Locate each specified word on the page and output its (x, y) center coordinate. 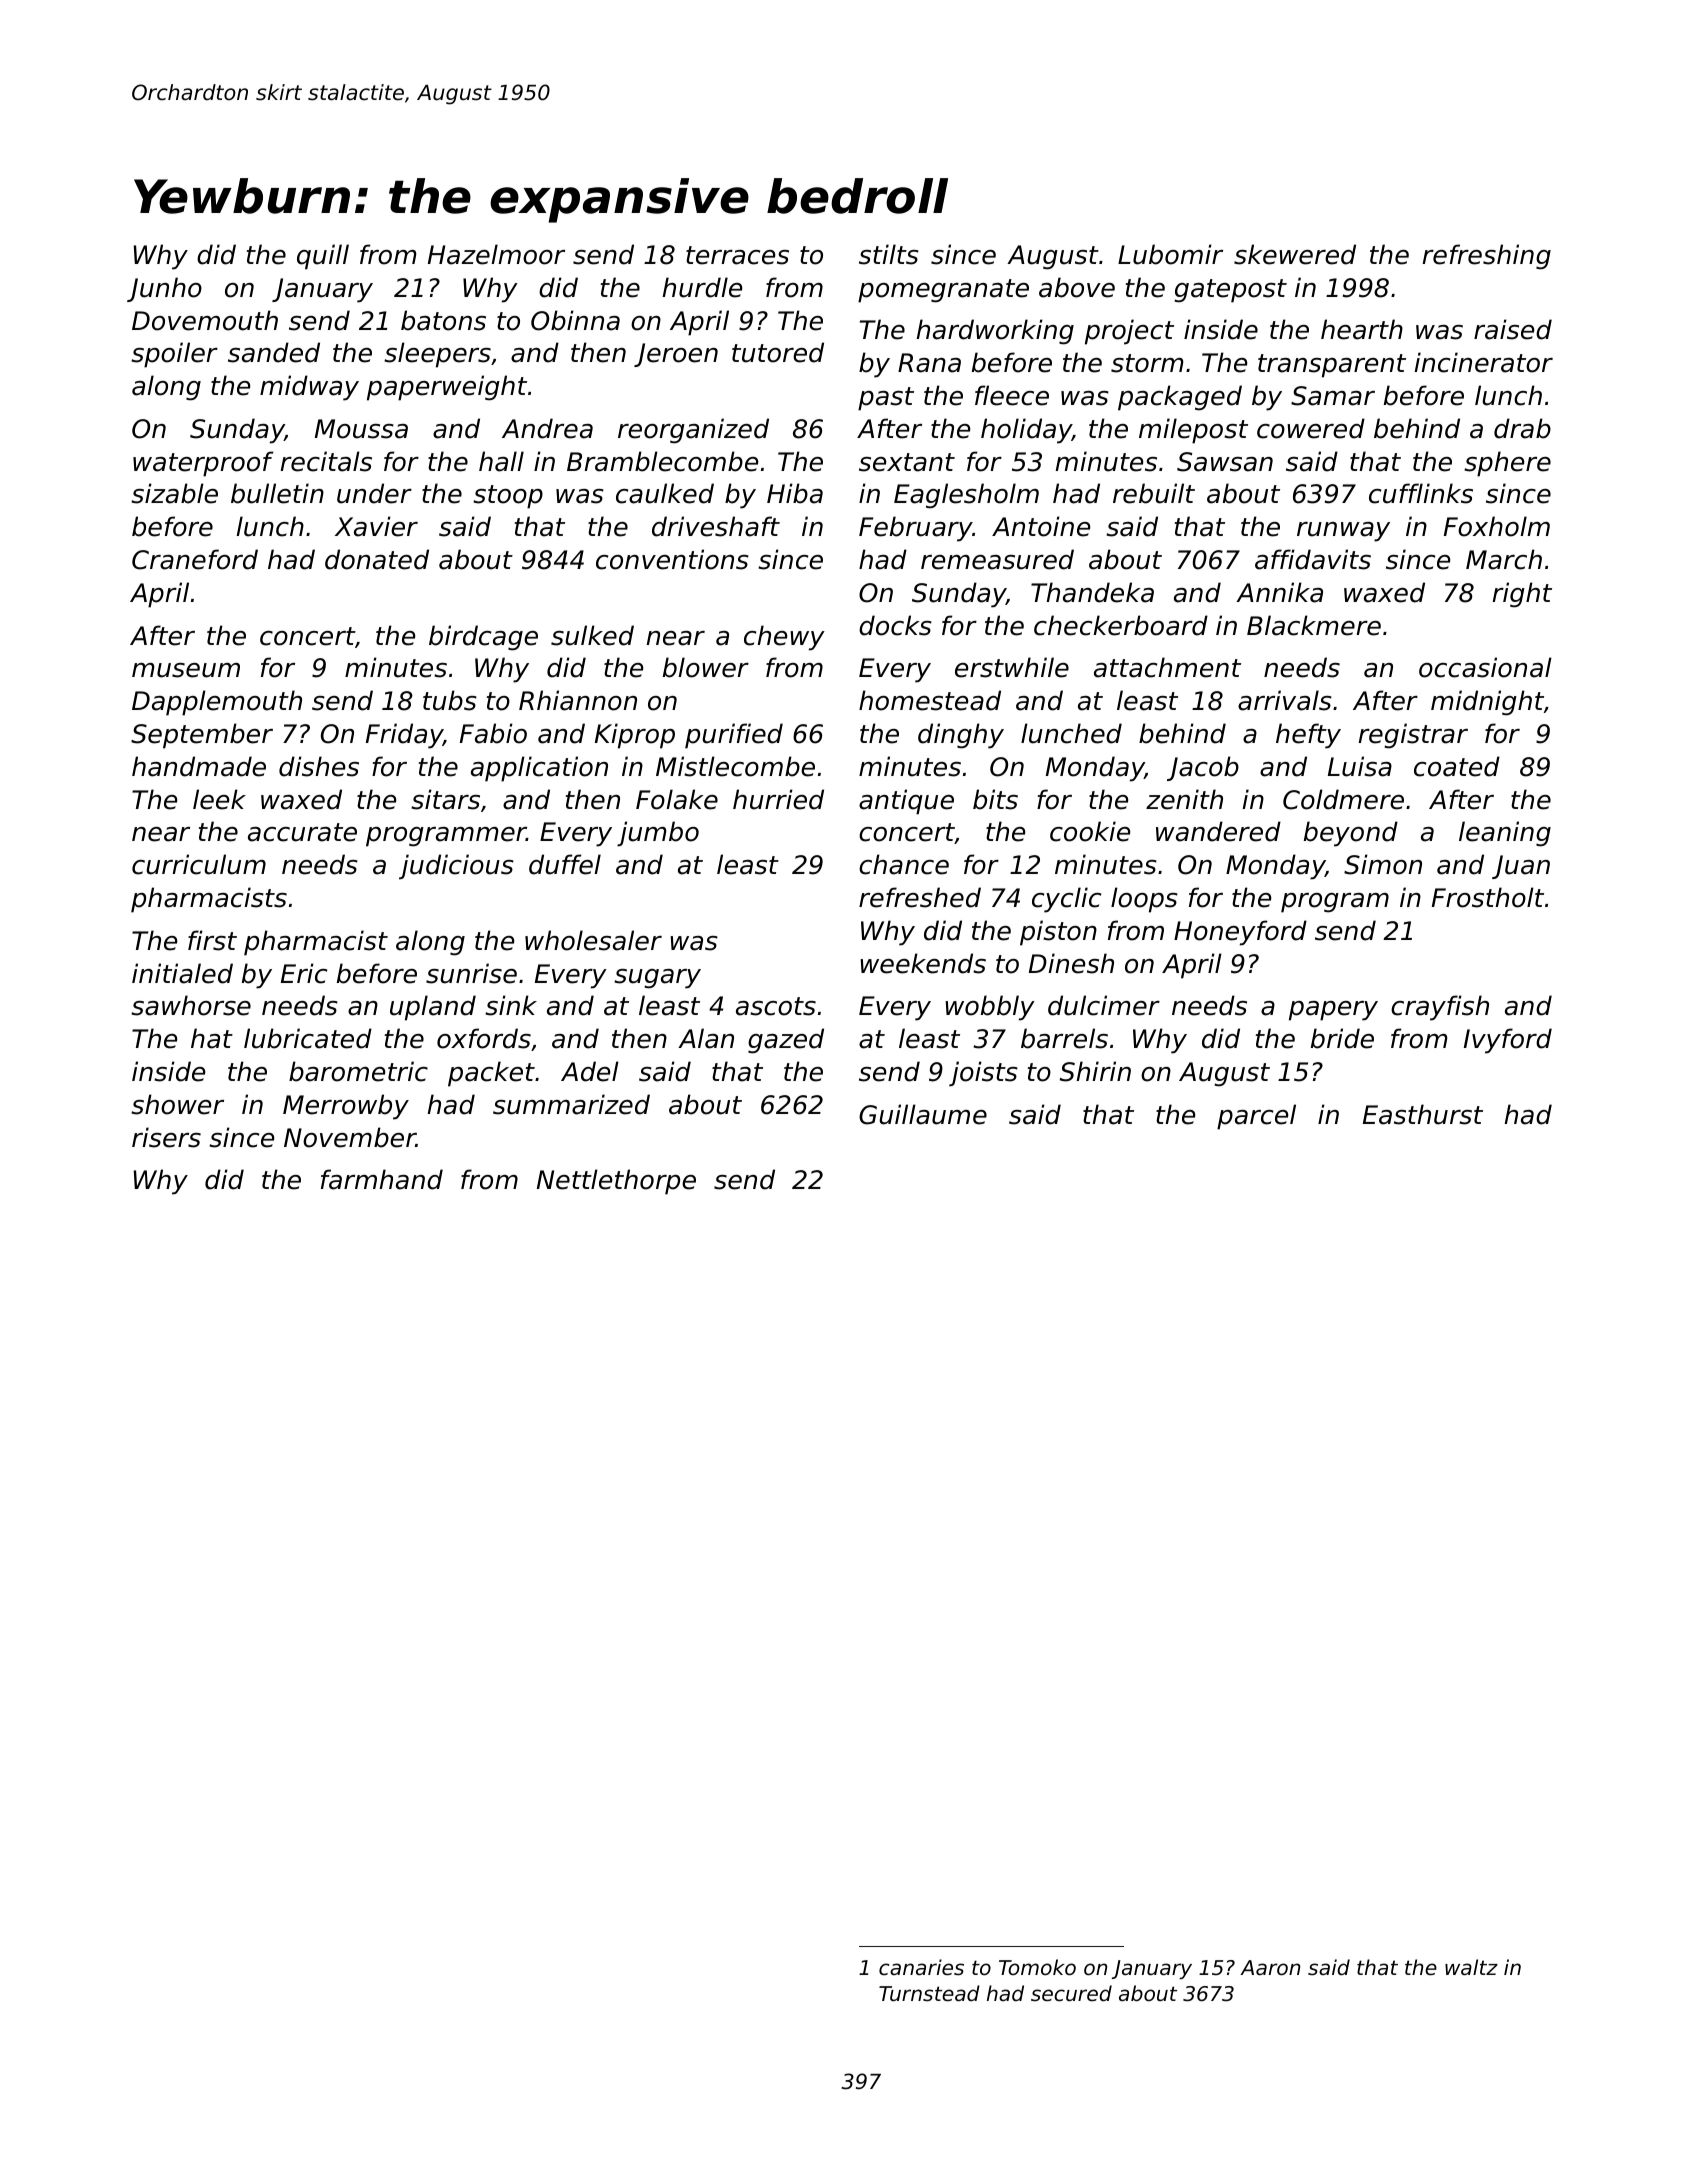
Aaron (1270, 1968)
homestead (930, 700)
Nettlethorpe (616, 1182)
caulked (665, 493)
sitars (445, 799)
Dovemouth (205, 320)
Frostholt (1488, 897)
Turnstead (929, 1993)
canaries (921, 1967)
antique (906, 802)
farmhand (382, 1179)
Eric (304, 973)
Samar (1333, 396)
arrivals (1285, 700)
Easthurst (1423, 1114)
